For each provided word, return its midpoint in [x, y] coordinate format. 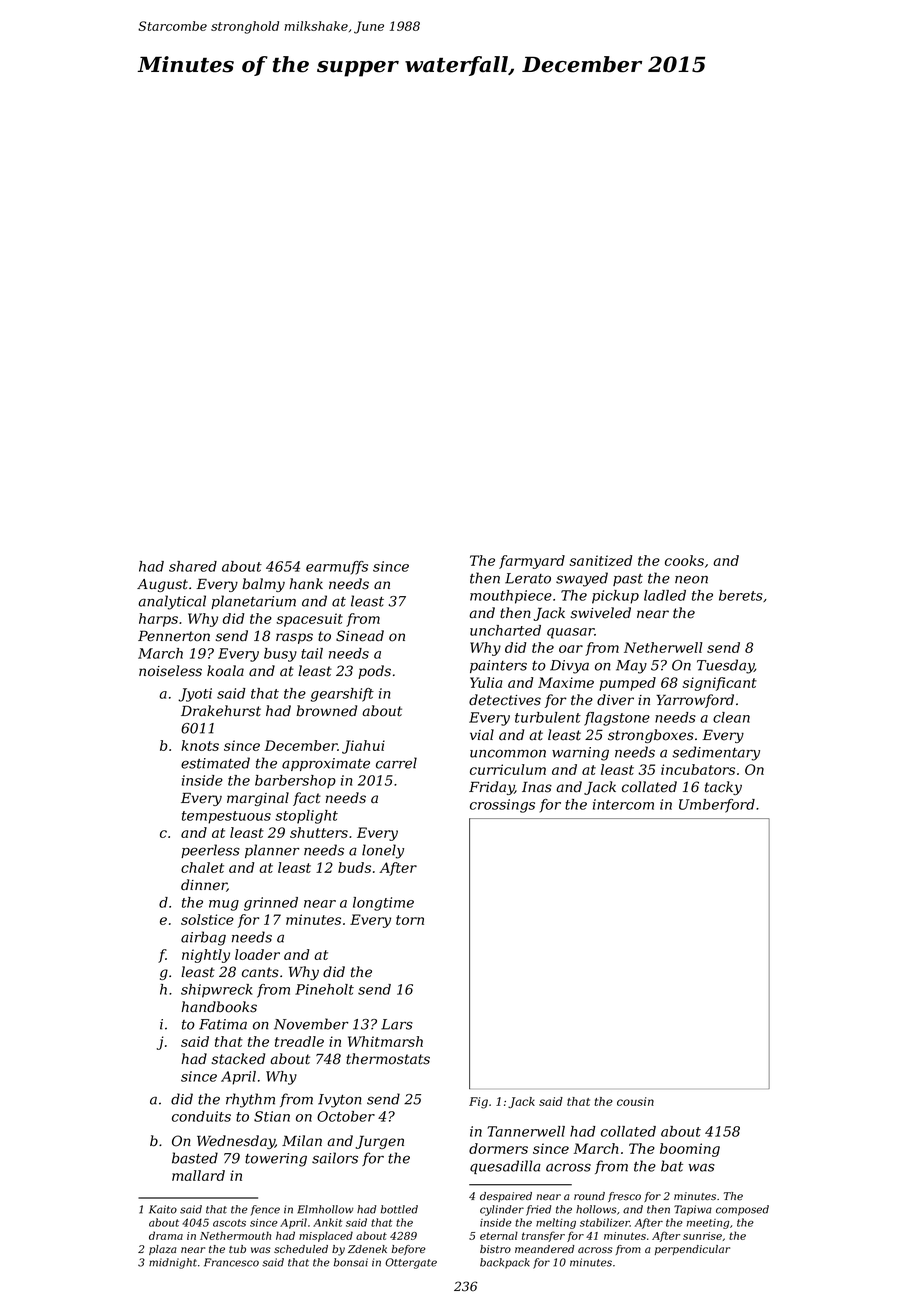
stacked [238, 1059]
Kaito [163, 1209]
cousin [635, 1101]
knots [200, 745]
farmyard [532, 562]
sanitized [600, 560]
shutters [319, 832]
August [162, 585]
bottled [399, 1209]
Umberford [717, 806]
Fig [478, 1103]
